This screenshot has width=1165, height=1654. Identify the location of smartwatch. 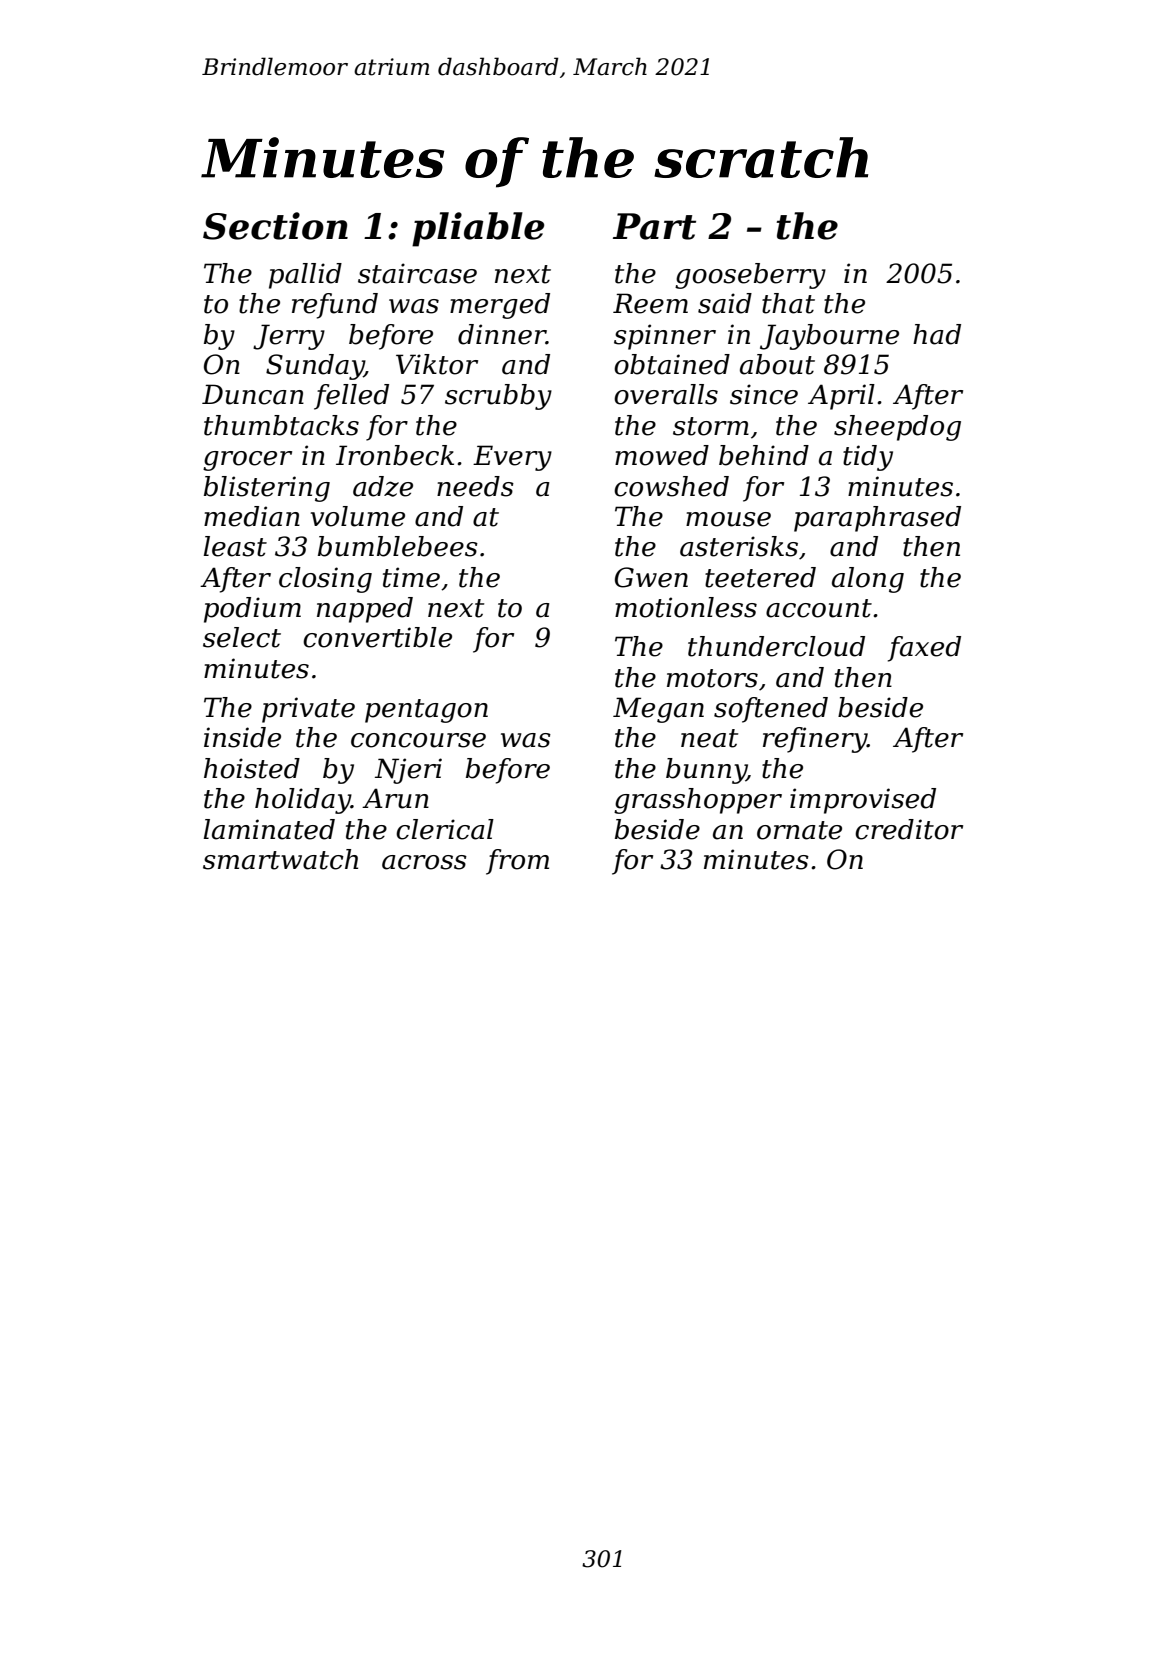
(280, 859).
